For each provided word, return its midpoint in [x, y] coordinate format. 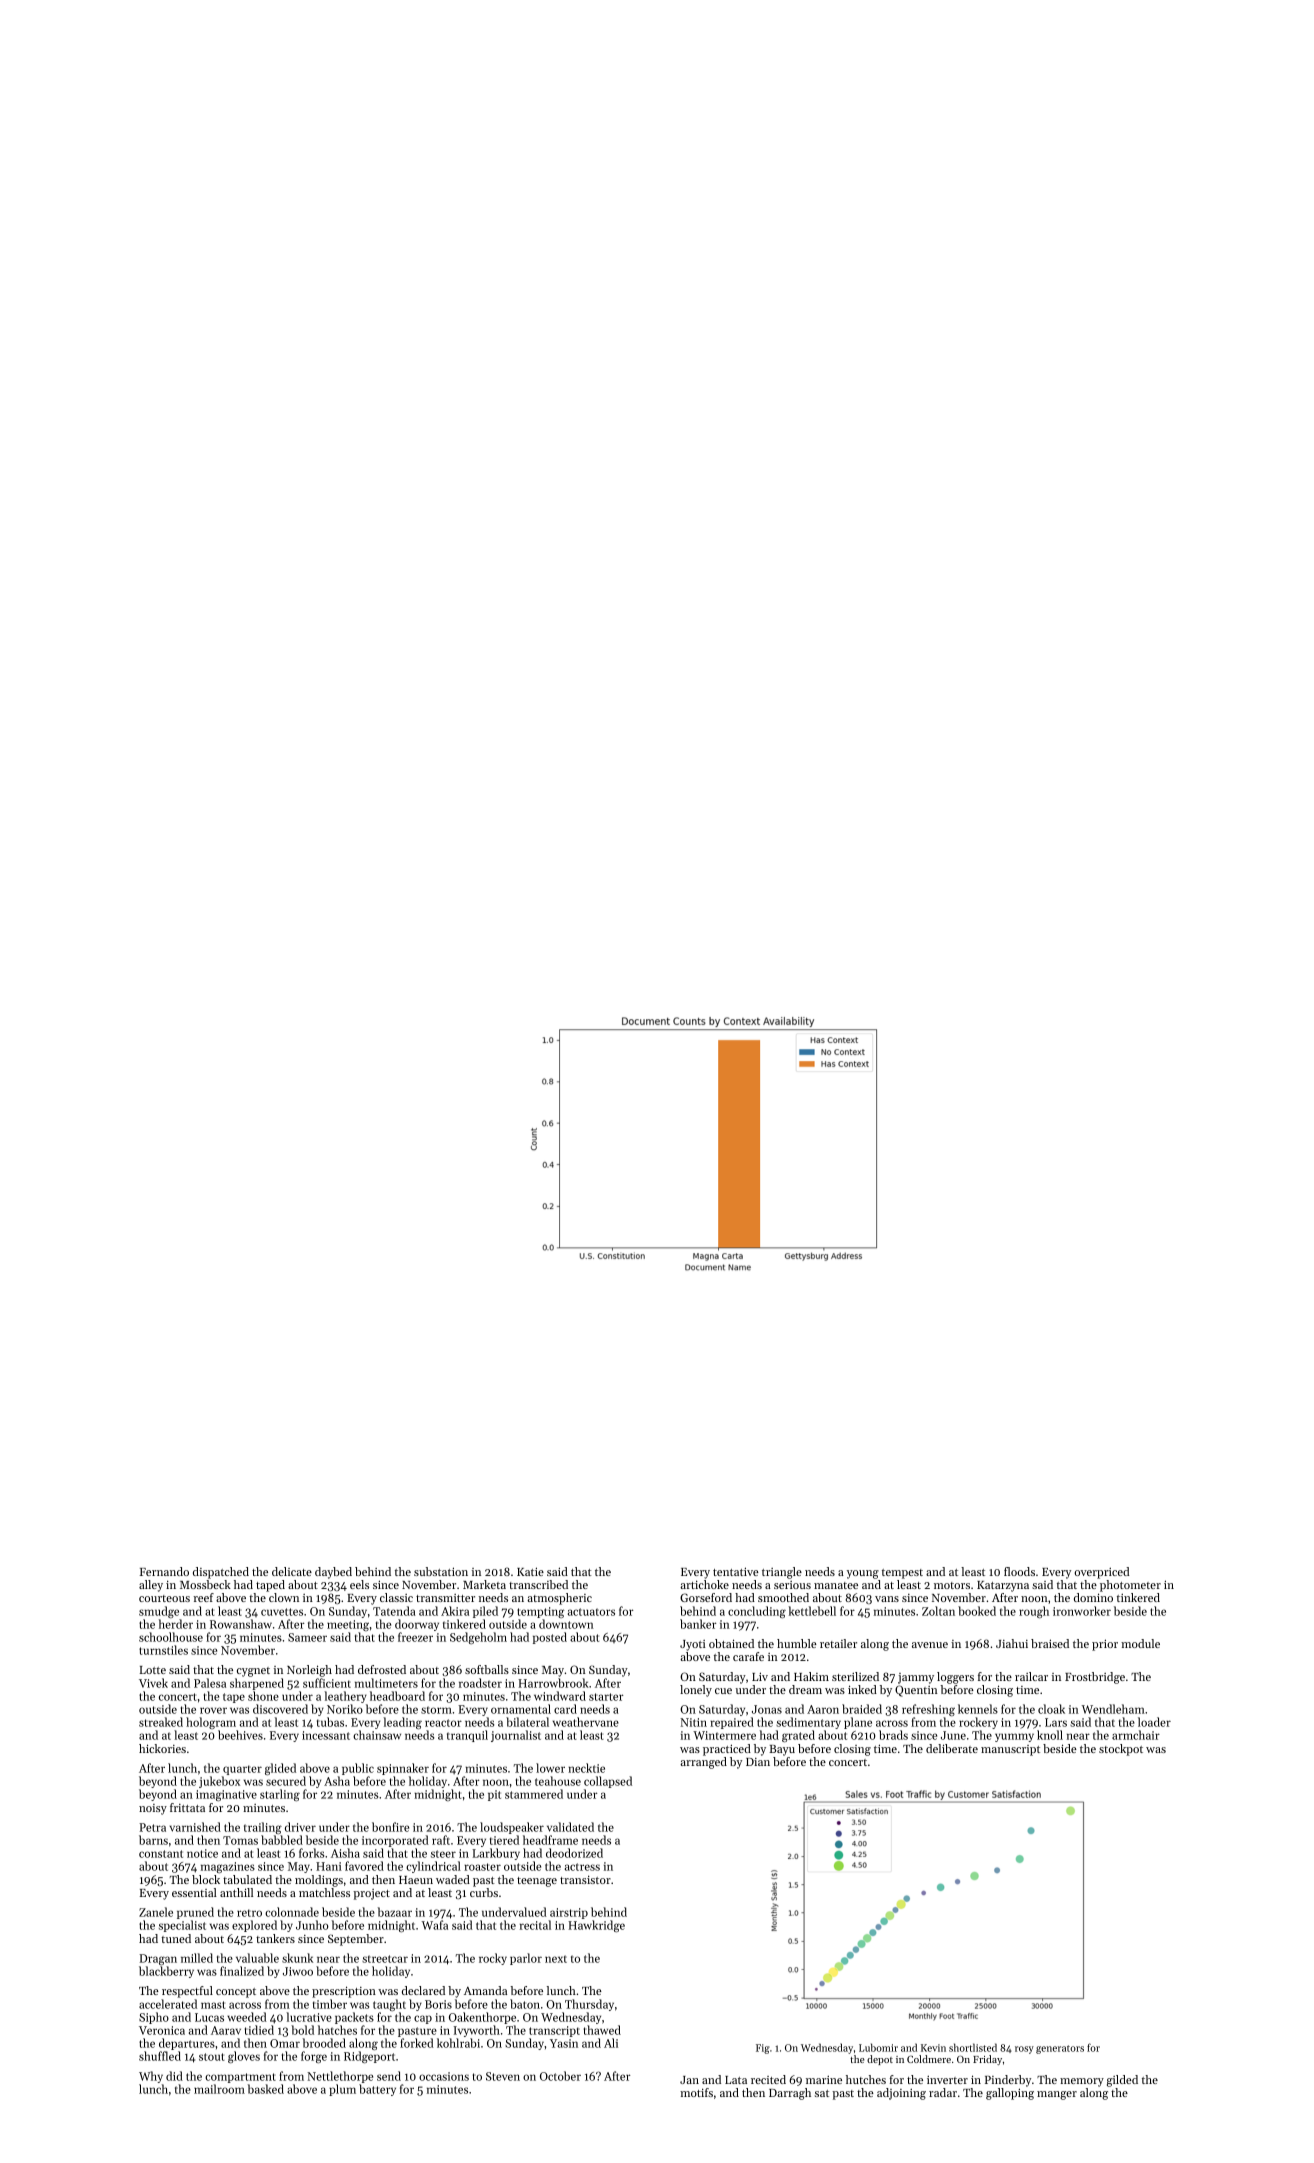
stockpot [1121, 1750]
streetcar [385, 1959]
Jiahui [1012, 1643]
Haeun [416, 1880]
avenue [930, 1645]
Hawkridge [596, 1926]
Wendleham [1113, 1709]
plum [342, 2090]
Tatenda [394, 1611]
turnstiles [163, 1650]
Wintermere [724, 1735]
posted [550, 1638]
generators [1060, 2049]
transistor [585, 1879]
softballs [487, 1669]
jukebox [219, 1782]
